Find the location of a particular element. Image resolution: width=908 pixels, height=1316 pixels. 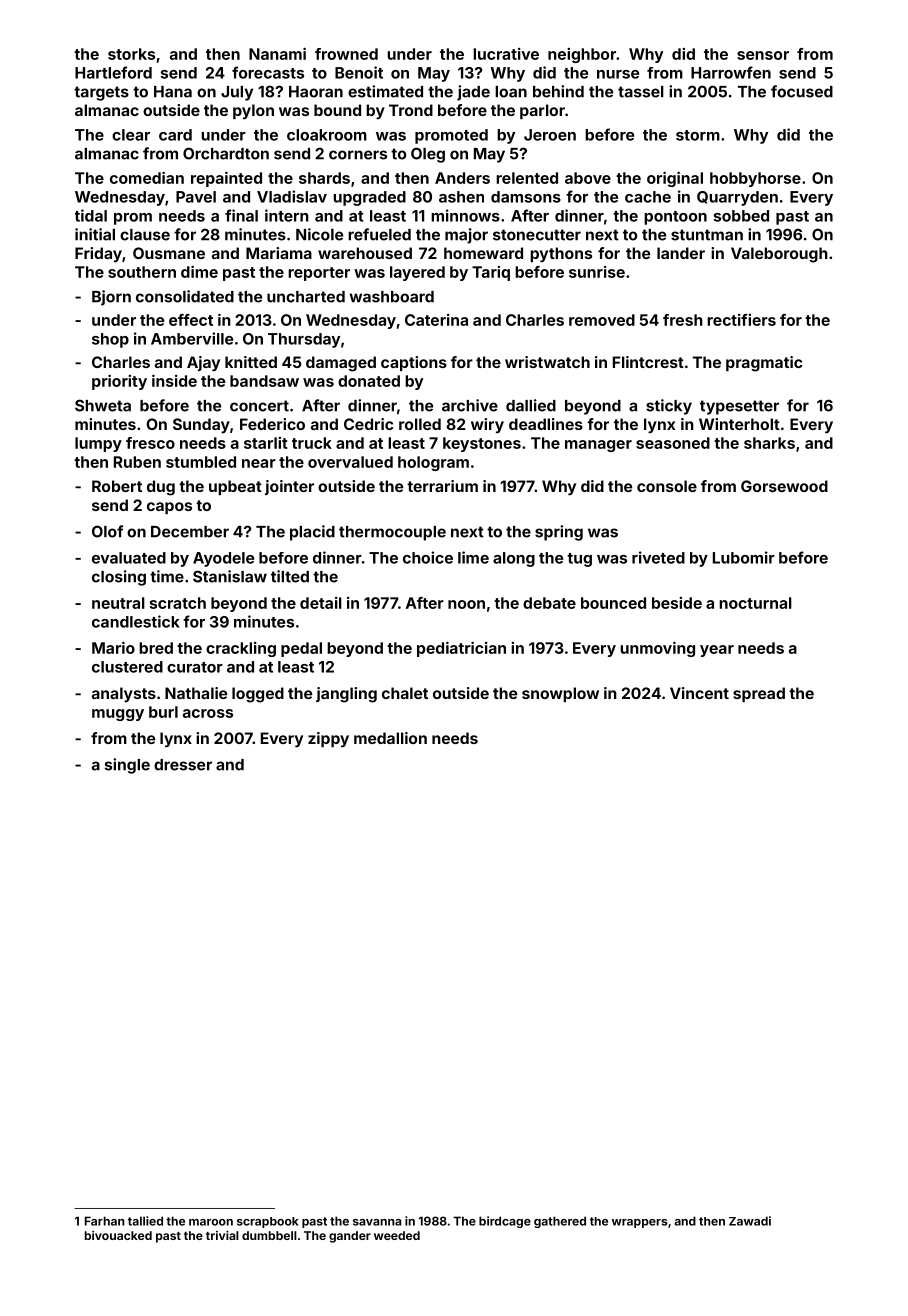

nocturnal is located at coordinates (755, 603).
